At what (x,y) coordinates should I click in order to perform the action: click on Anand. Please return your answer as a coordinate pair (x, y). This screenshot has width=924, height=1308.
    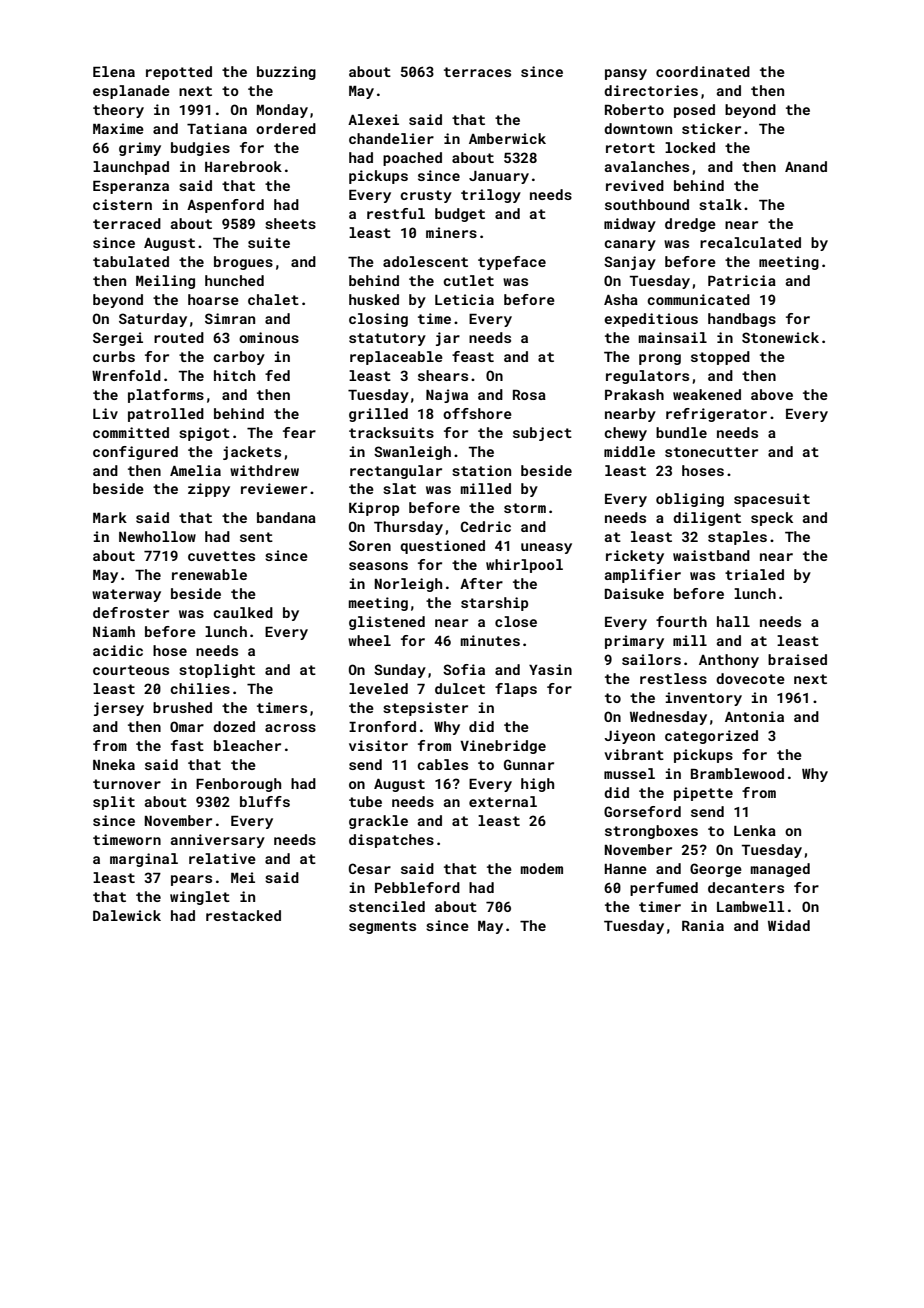
    Looking at the image, I should click on (806, 166).
